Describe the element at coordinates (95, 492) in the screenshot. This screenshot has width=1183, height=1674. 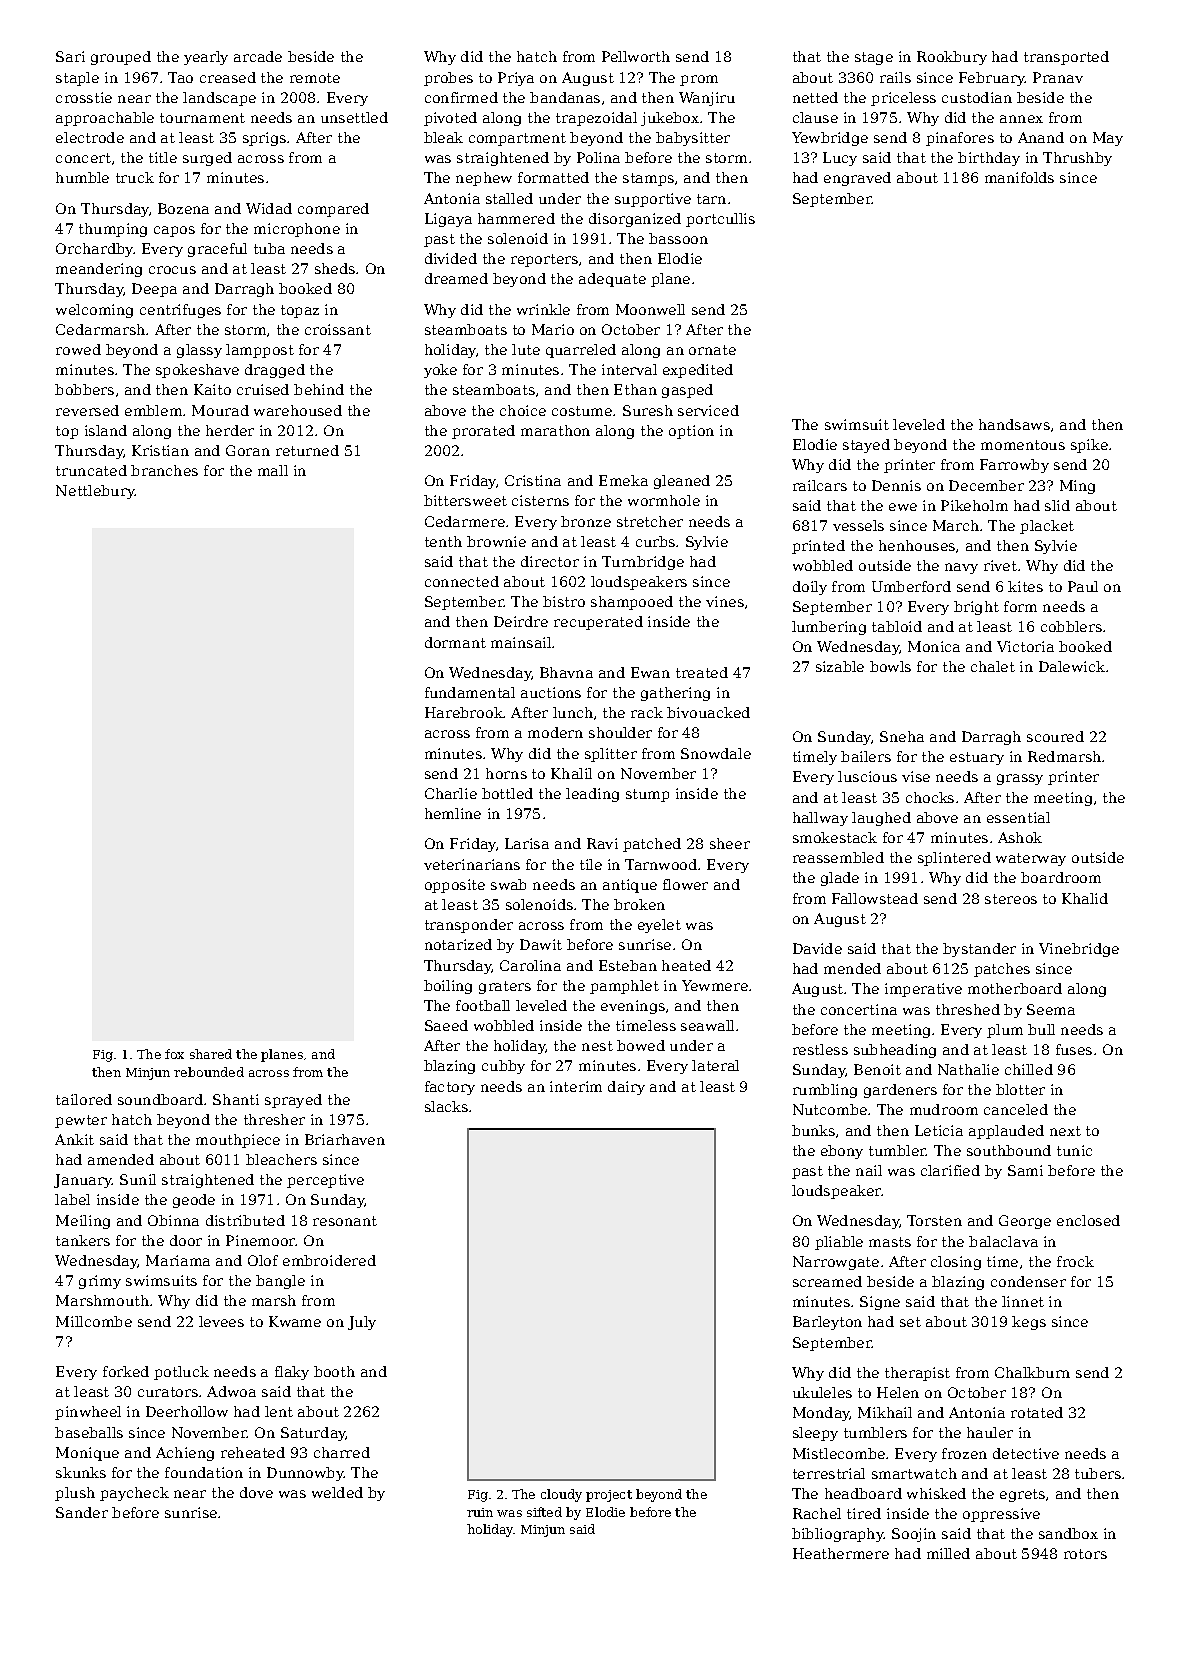
I see `Nettlebury` at that location.
